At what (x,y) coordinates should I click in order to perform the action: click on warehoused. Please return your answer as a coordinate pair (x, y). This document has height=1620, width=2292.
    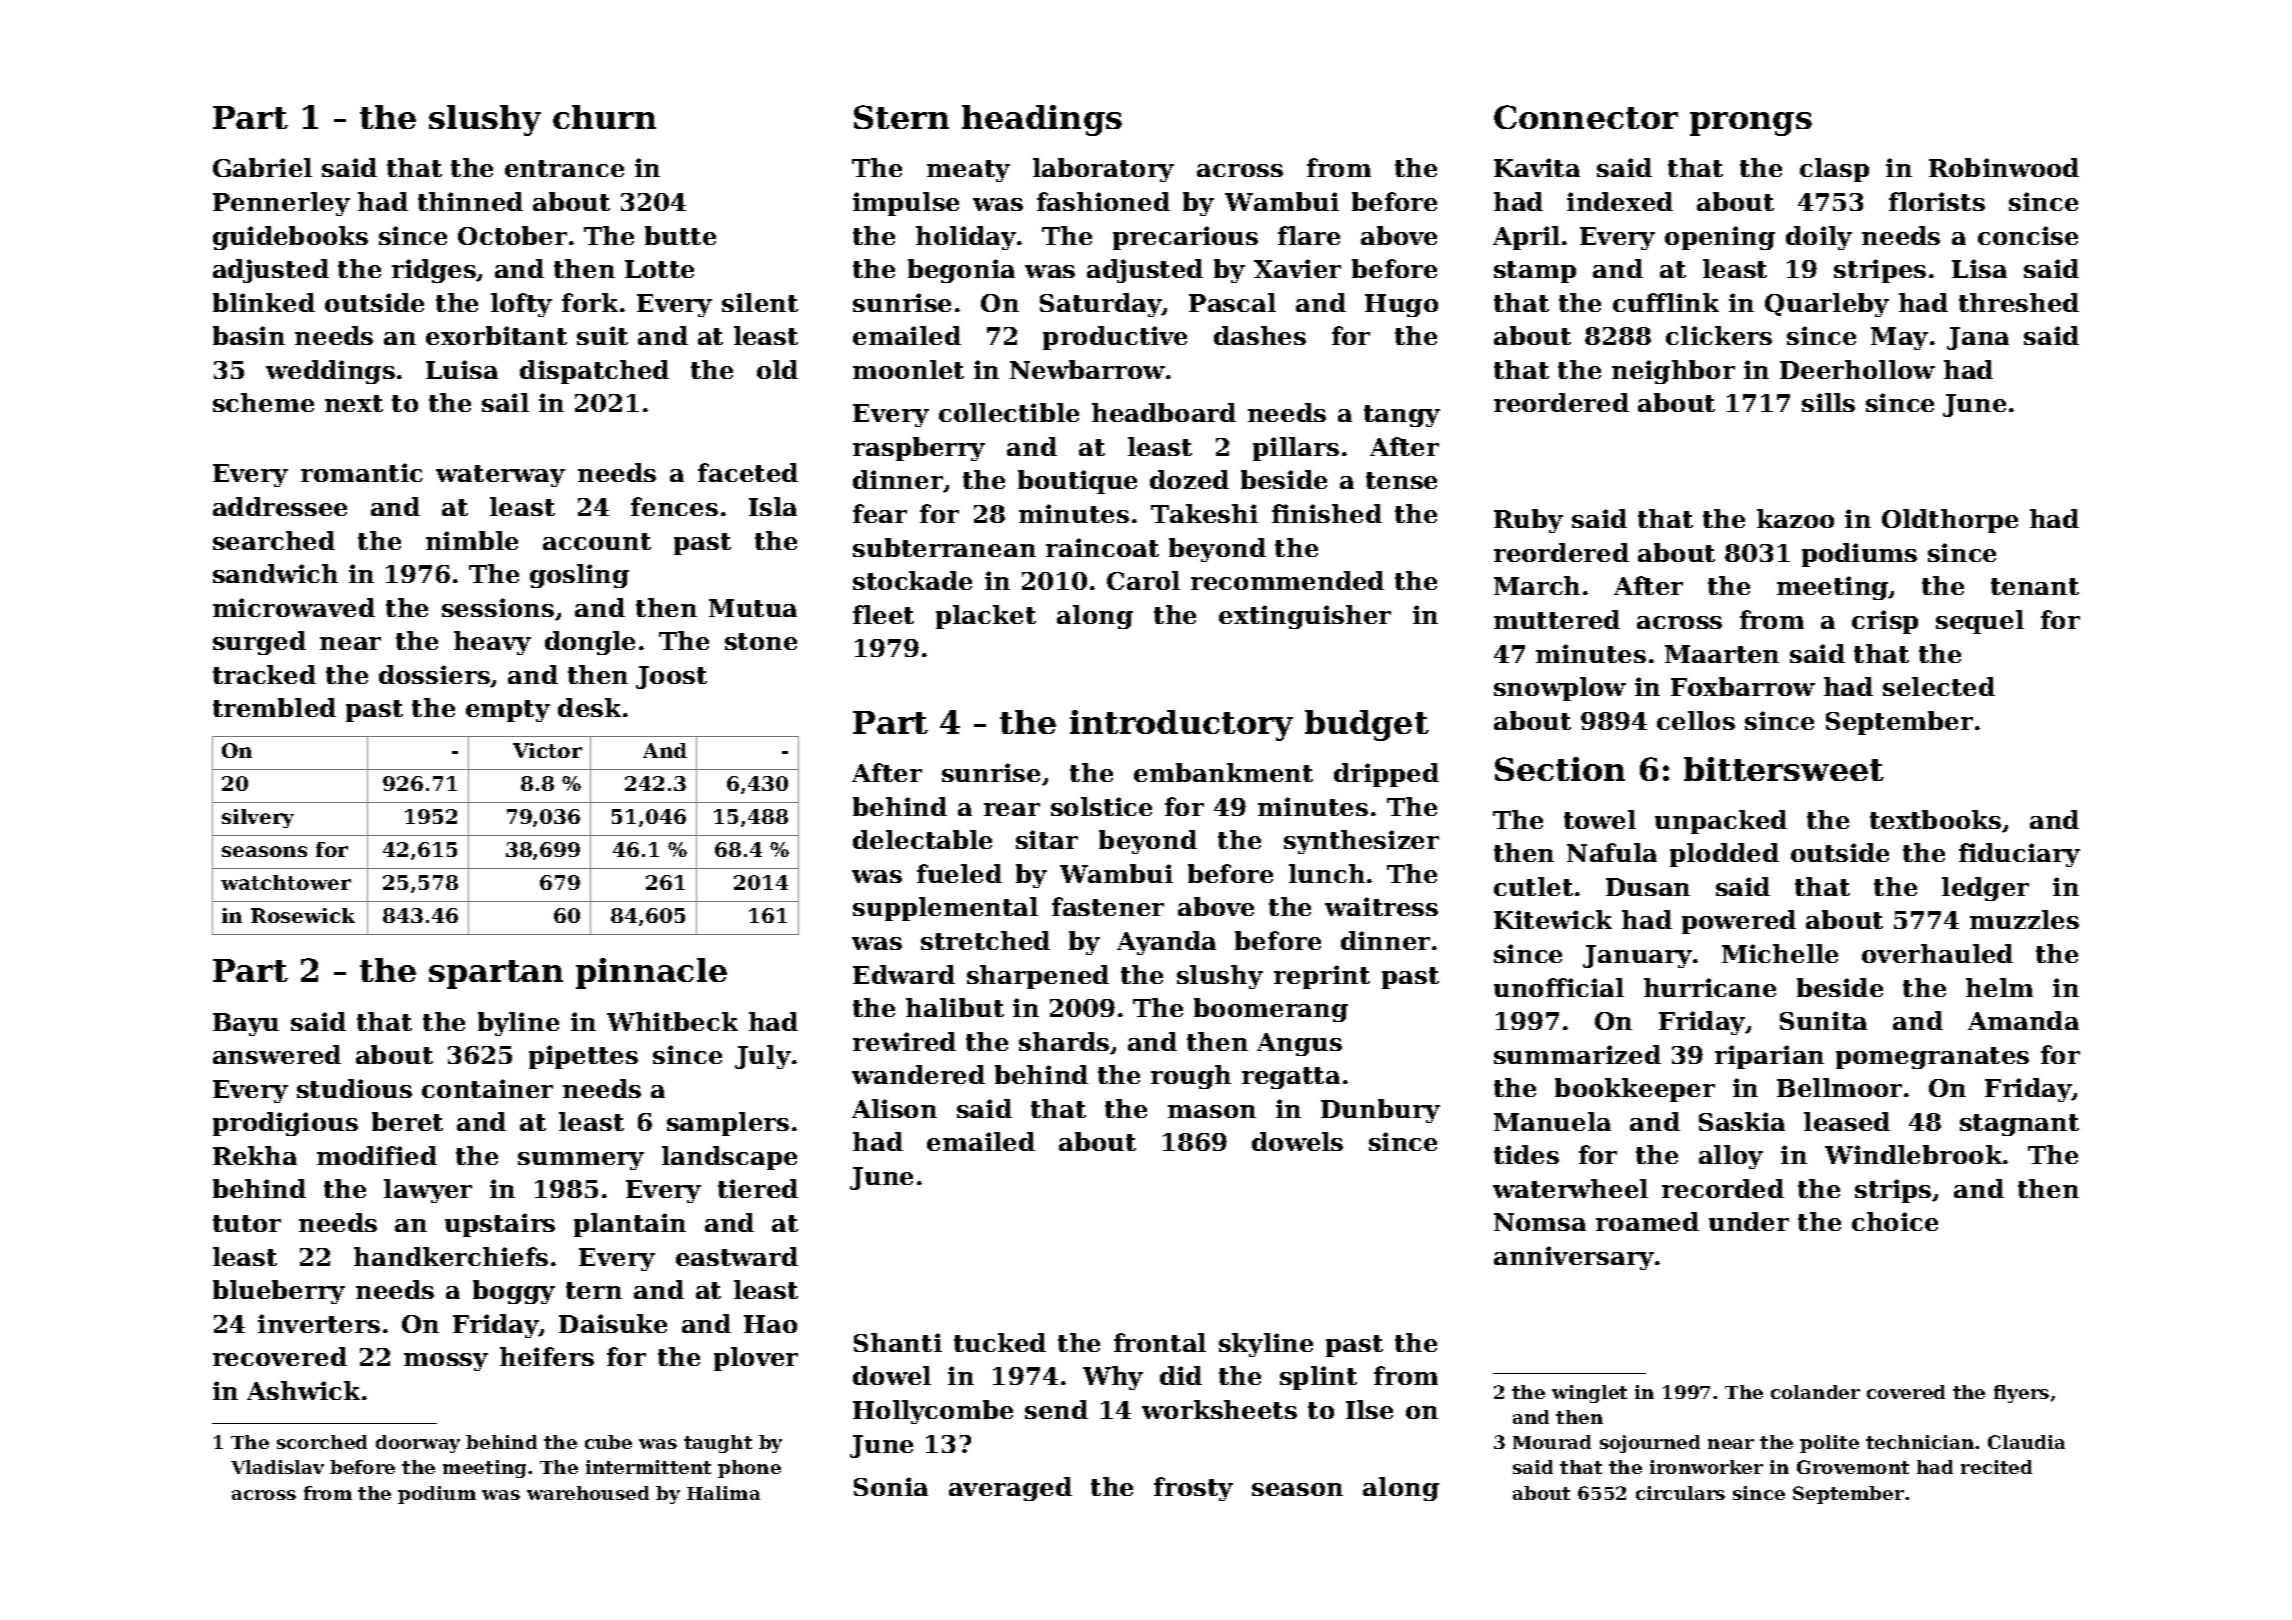
    Looking at the image, I should click on (588, 1493).
